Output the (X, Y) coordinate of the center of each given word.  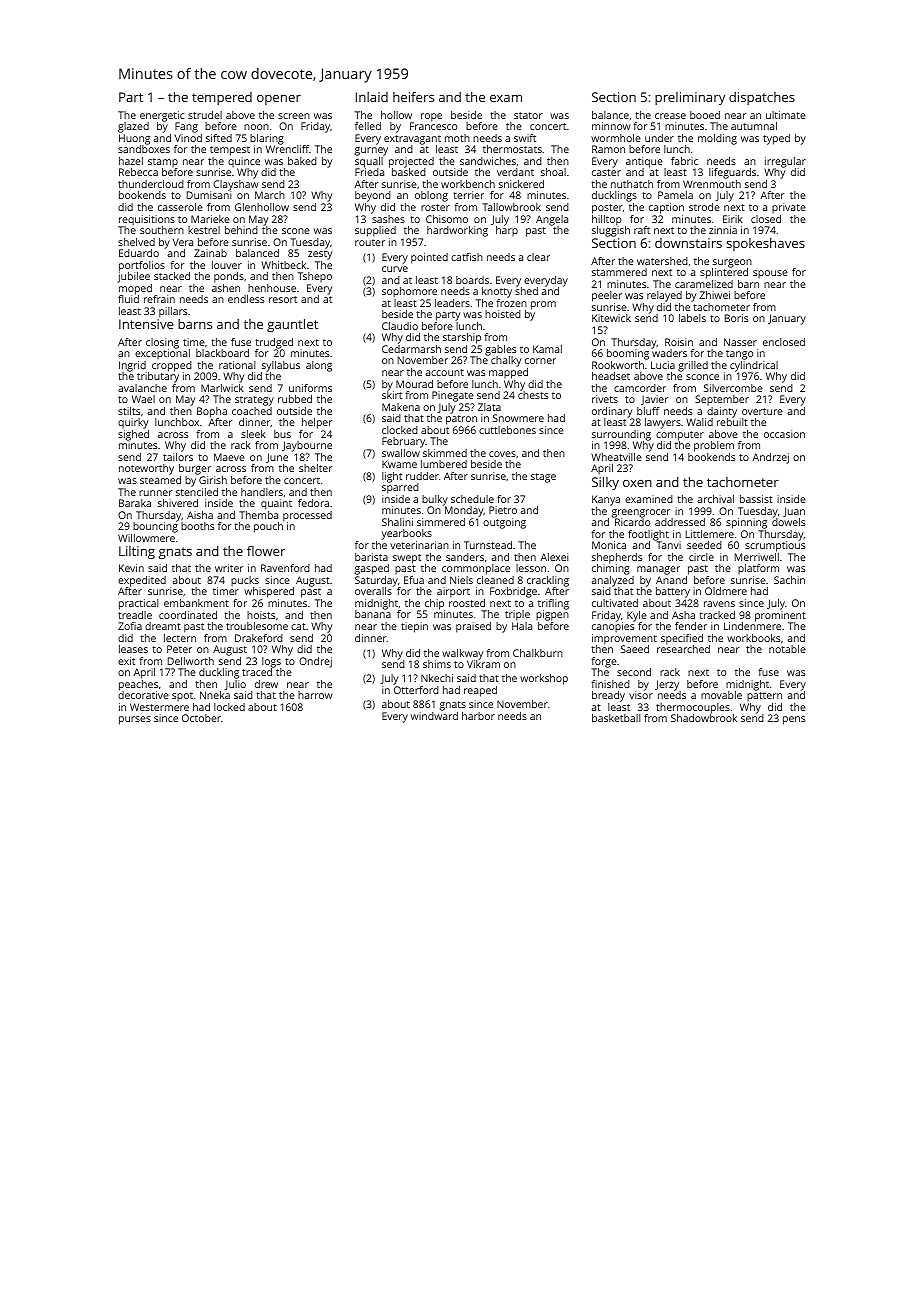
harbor (478, 716)
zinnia (723, 230)
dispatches (762, 98)
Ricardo (632, 522)
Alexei (554, 557)
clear (538, 257)
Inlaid (372, 97)
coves (502, 454)
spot (182, 697)
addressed (680, 522)
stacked (172, 276)
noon (256, 127)
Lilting (137, 552)
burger (195, 469)
